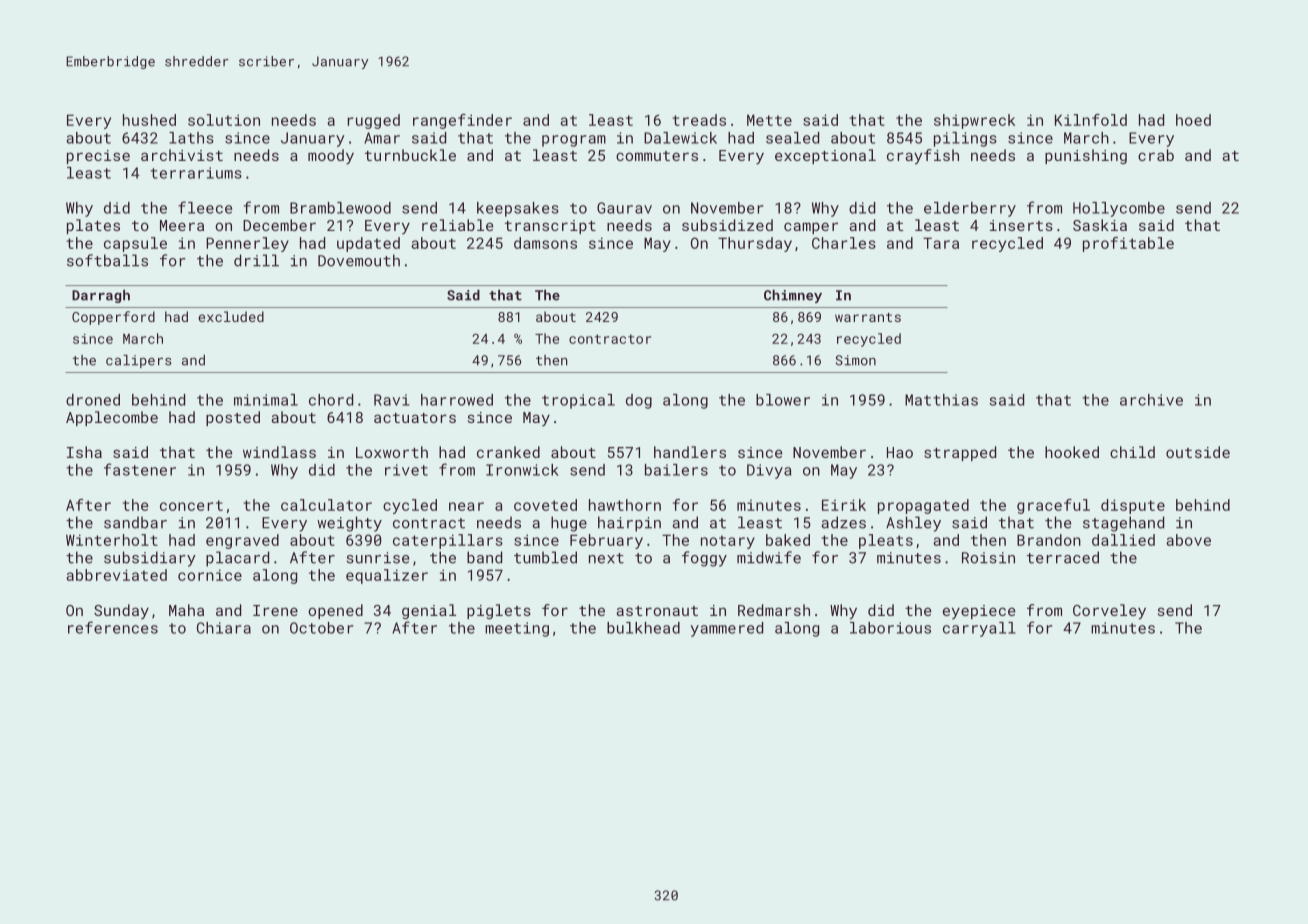 The width and height of the screenshot is (1308, 924). I want to click on elderberry, so click(970, 209).
